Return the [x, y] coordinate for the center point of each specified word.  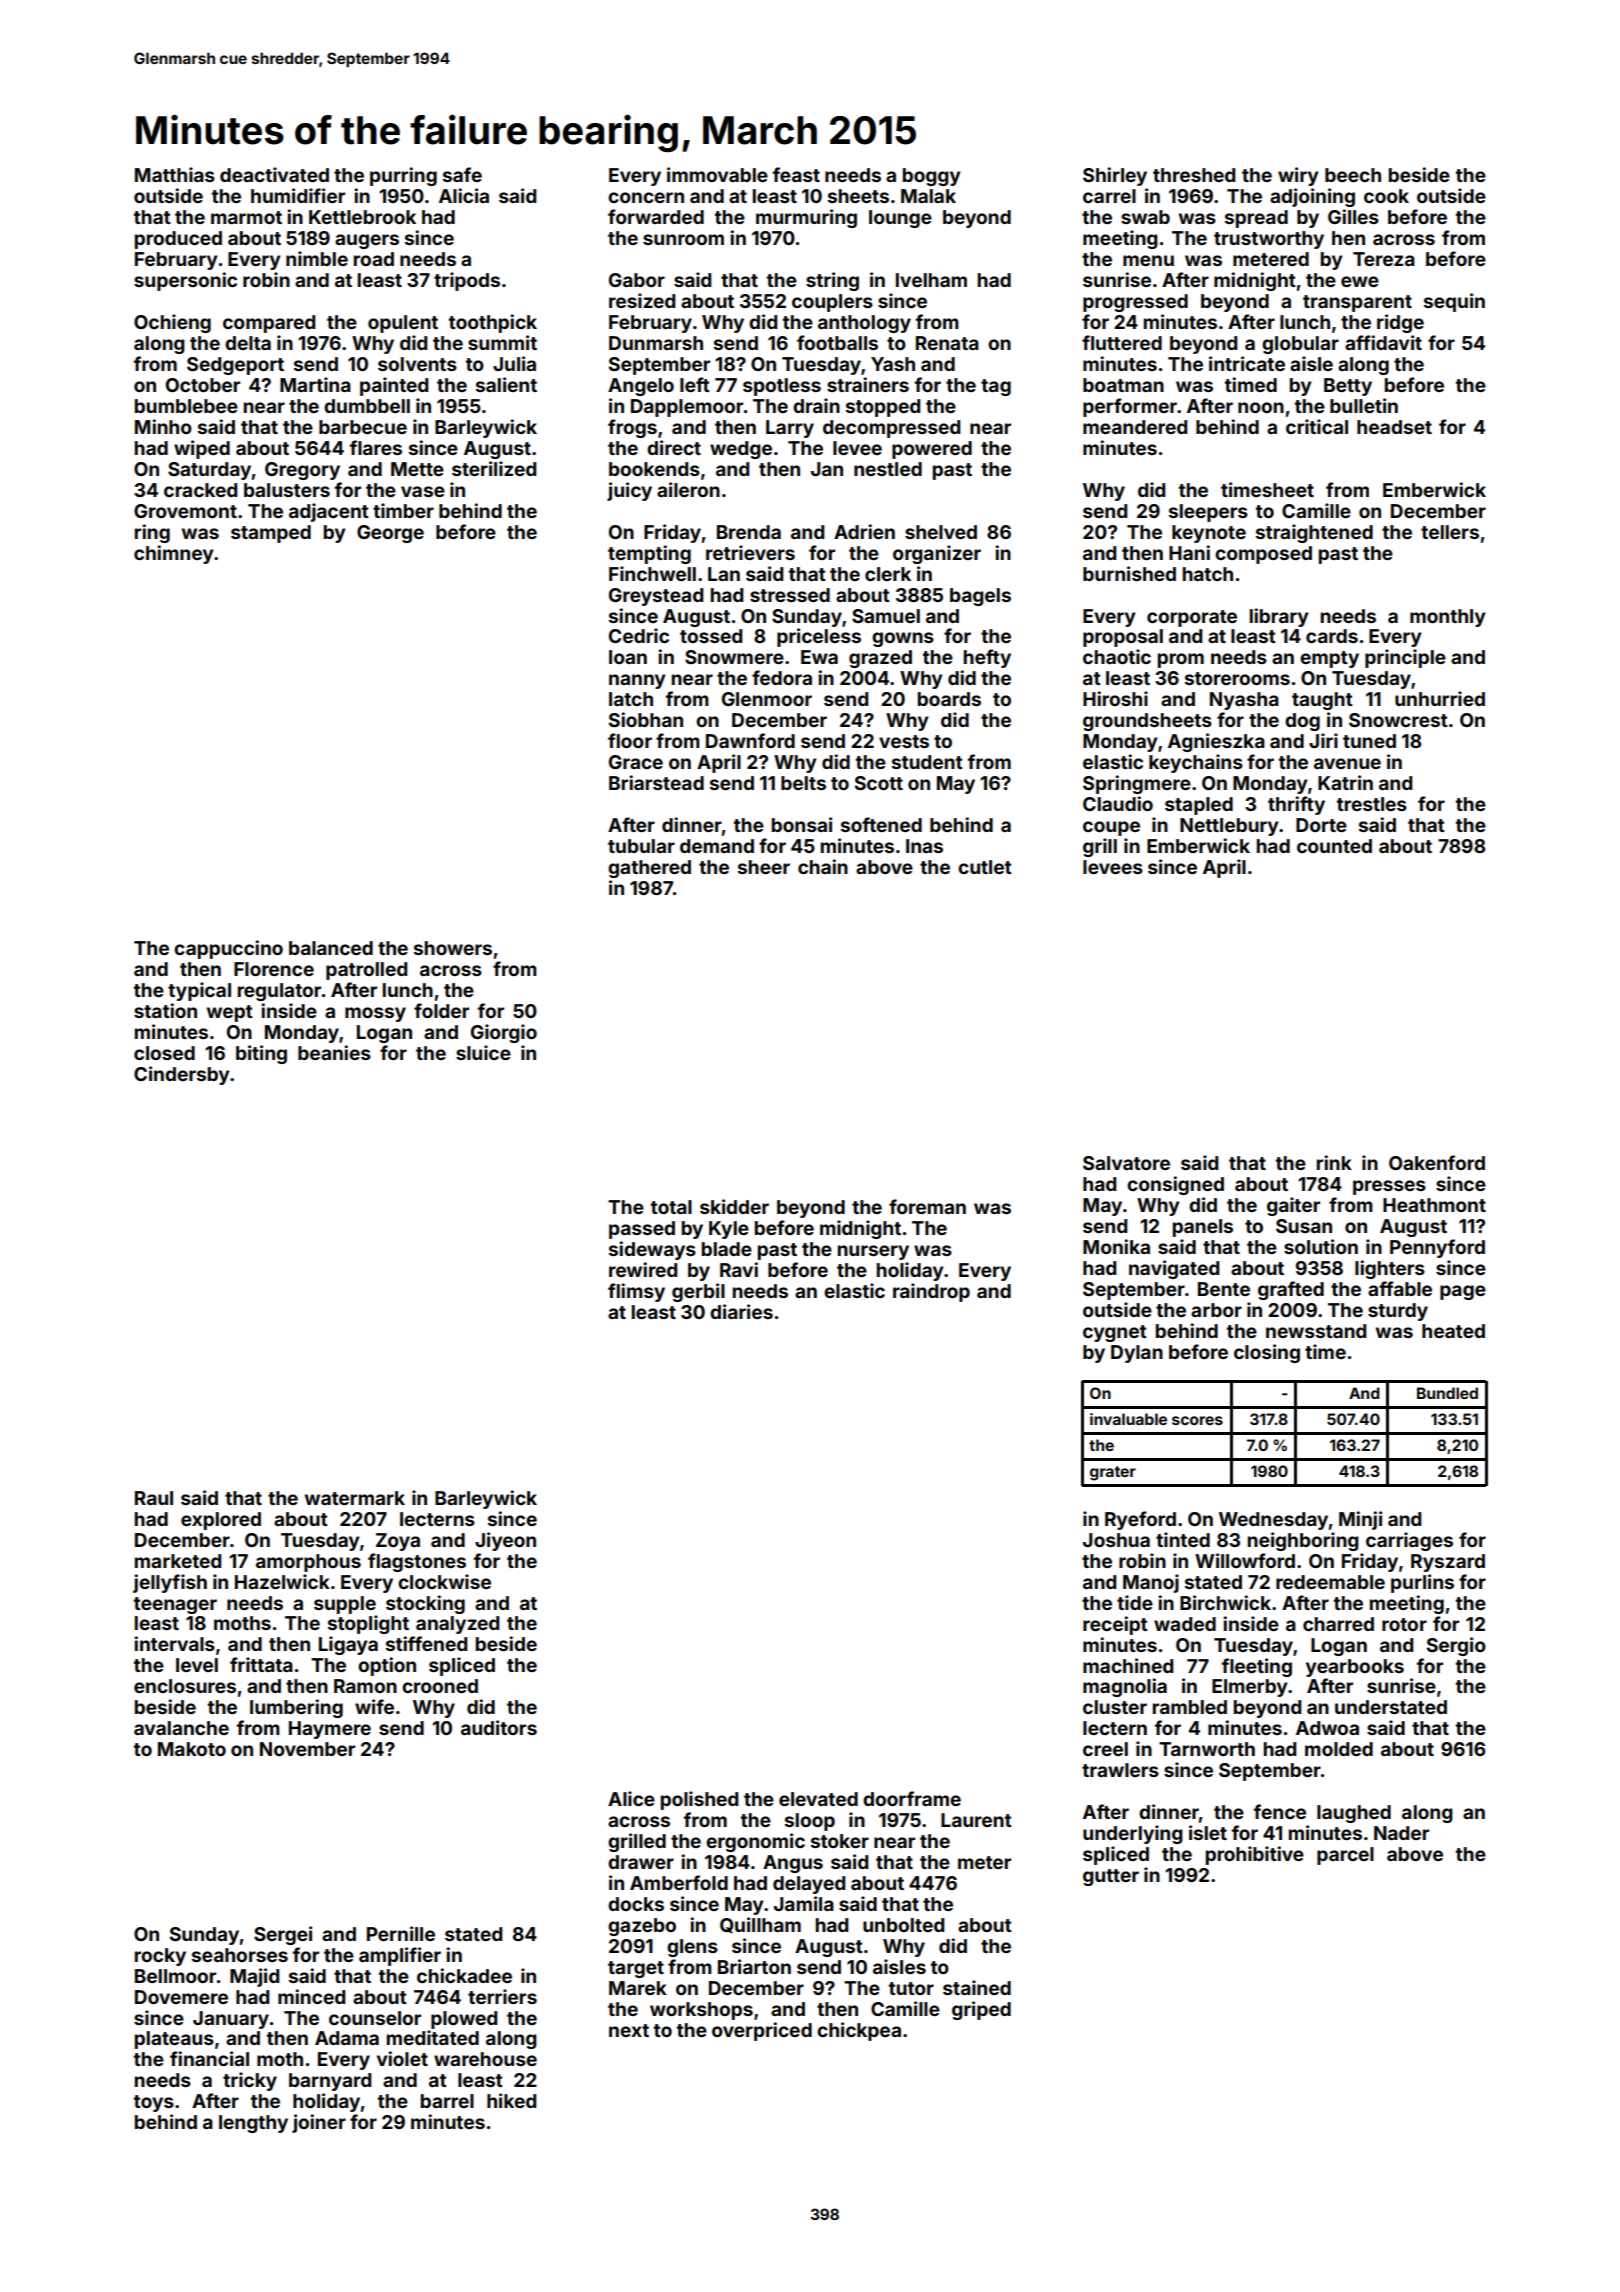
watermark [355, 1498]
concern [646, 197]
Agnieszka [1216, 742]
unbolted [903, 1925]
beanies [334, 1052]
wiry [1298, 176]
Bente [1224, 1289]
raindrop [931, 1292]
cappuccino [228, 949]
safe [462, 174]
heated [1453, 1331]
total [671, 1207]
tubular [641, 846]
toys [154, 2103]
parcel [1345, 1856]
